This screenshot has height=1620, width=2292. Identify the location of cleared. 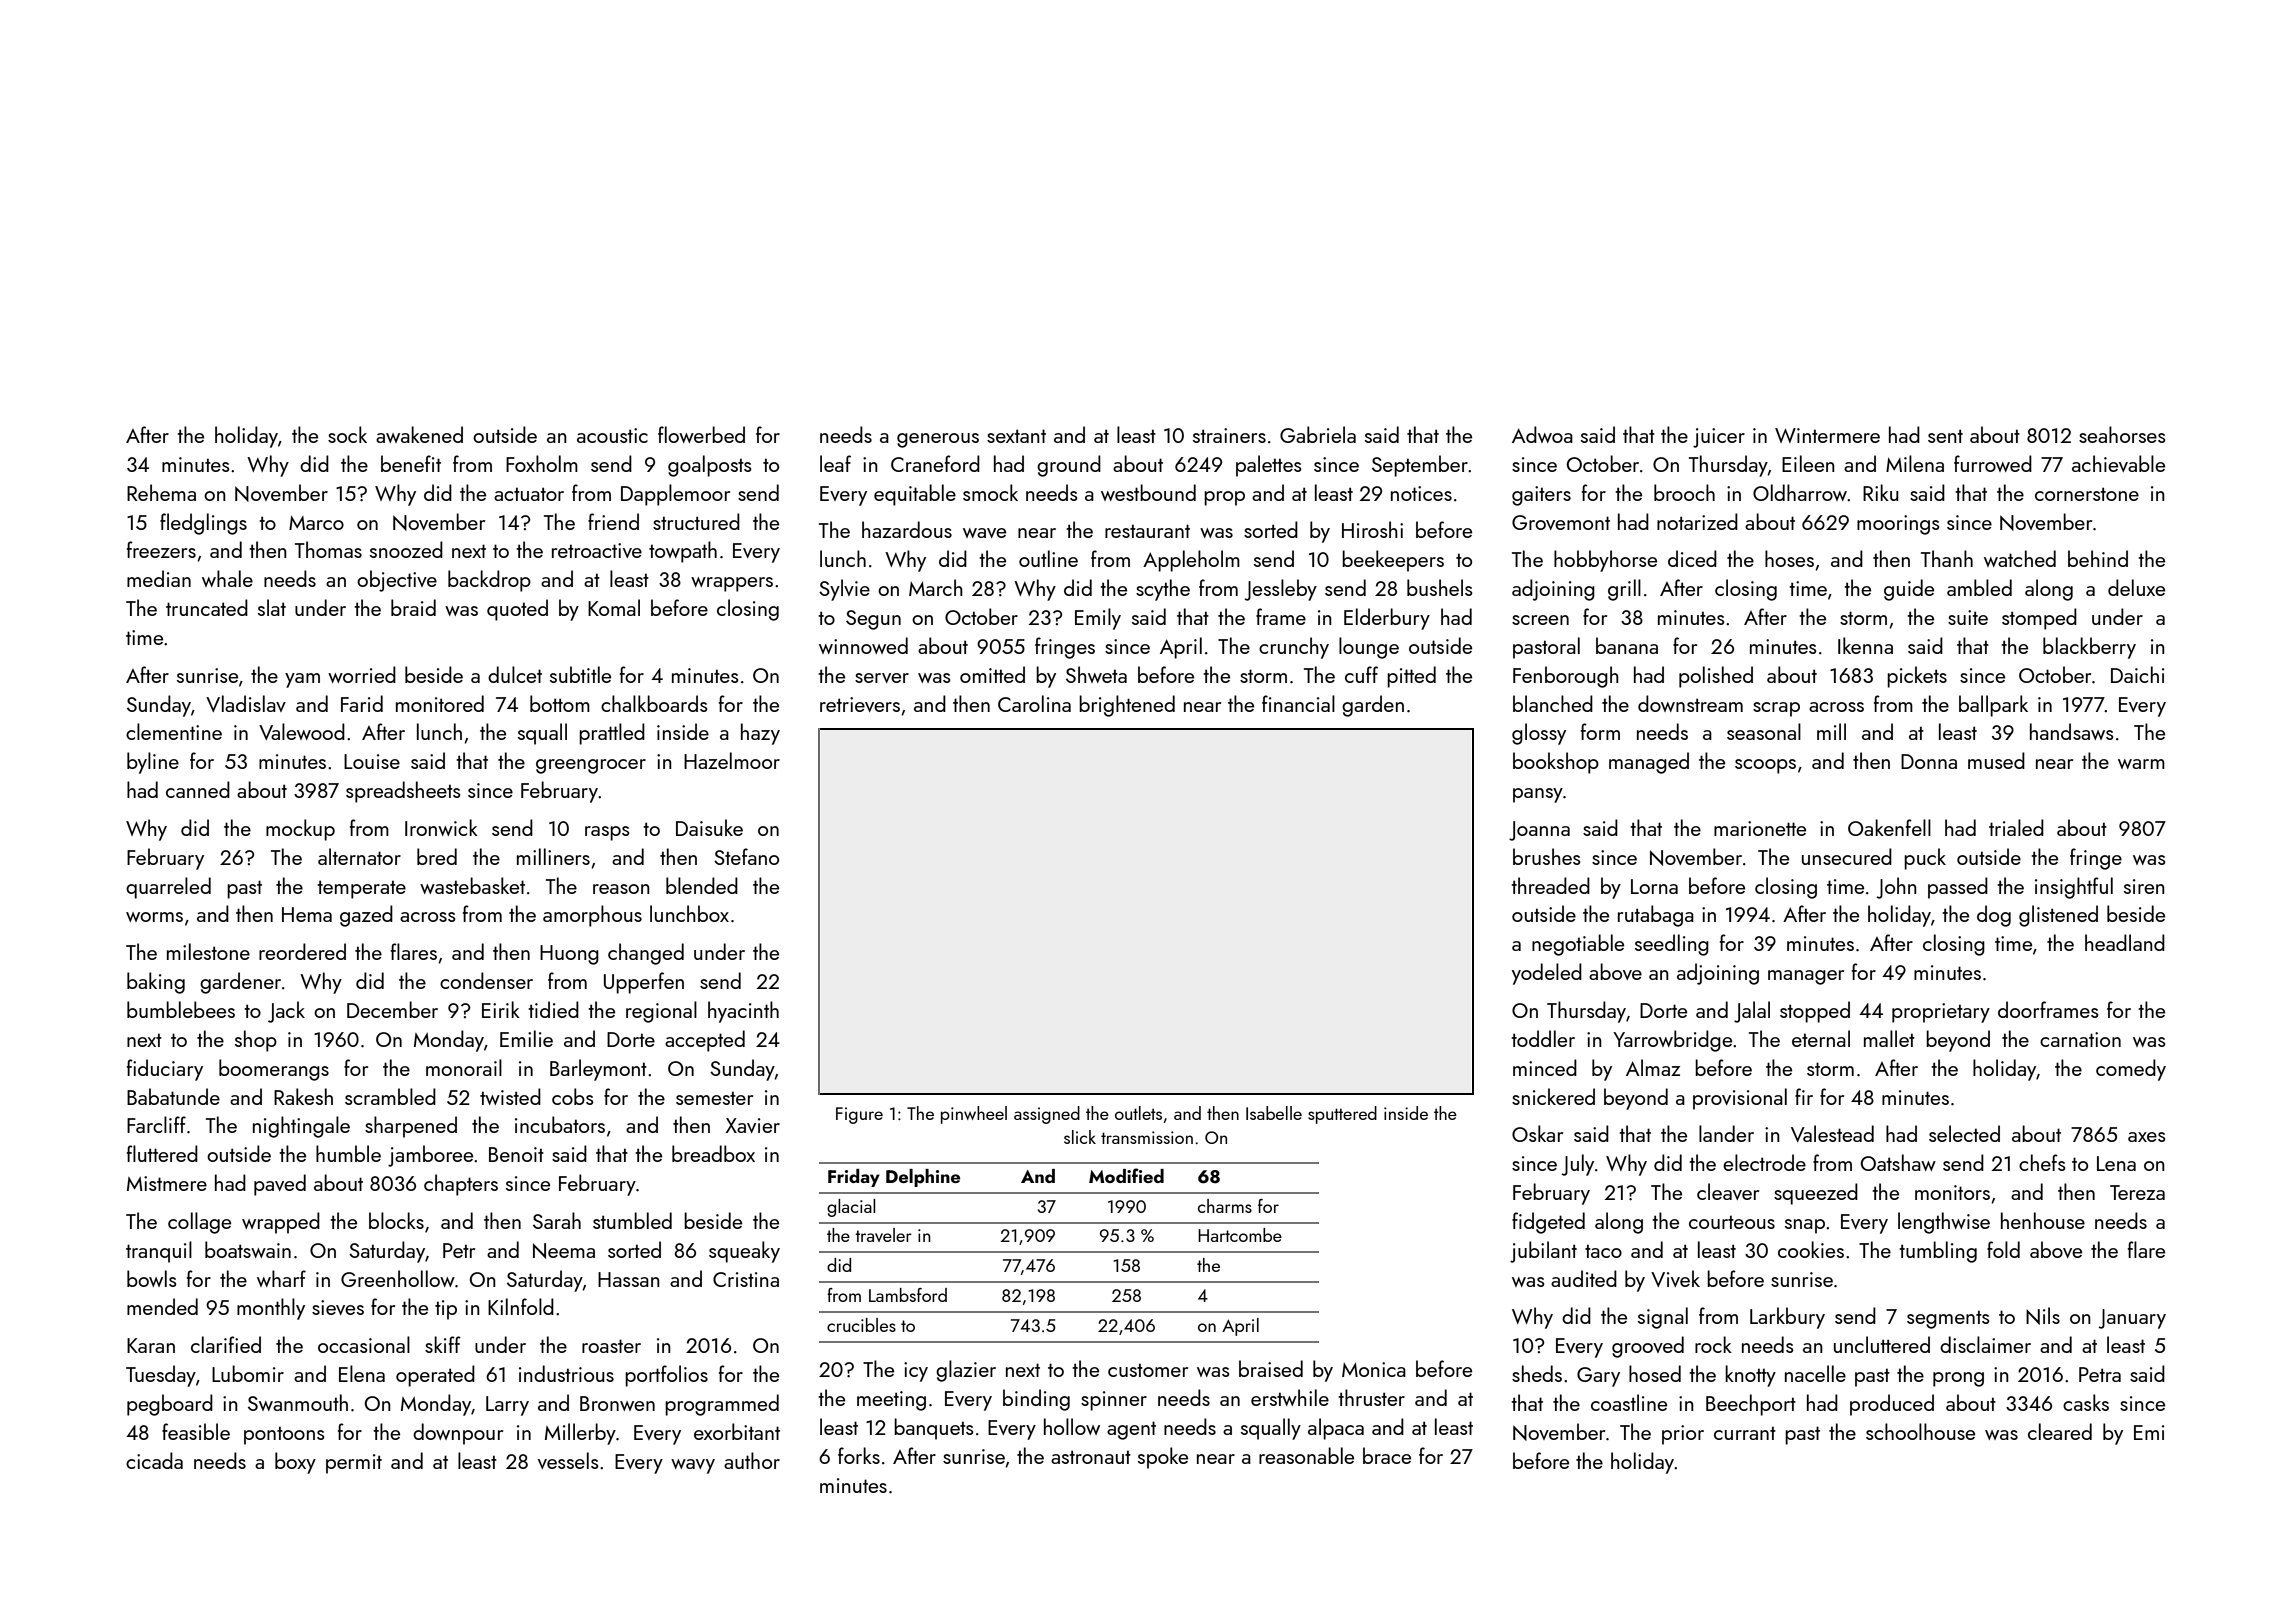
(2060, 1431).
